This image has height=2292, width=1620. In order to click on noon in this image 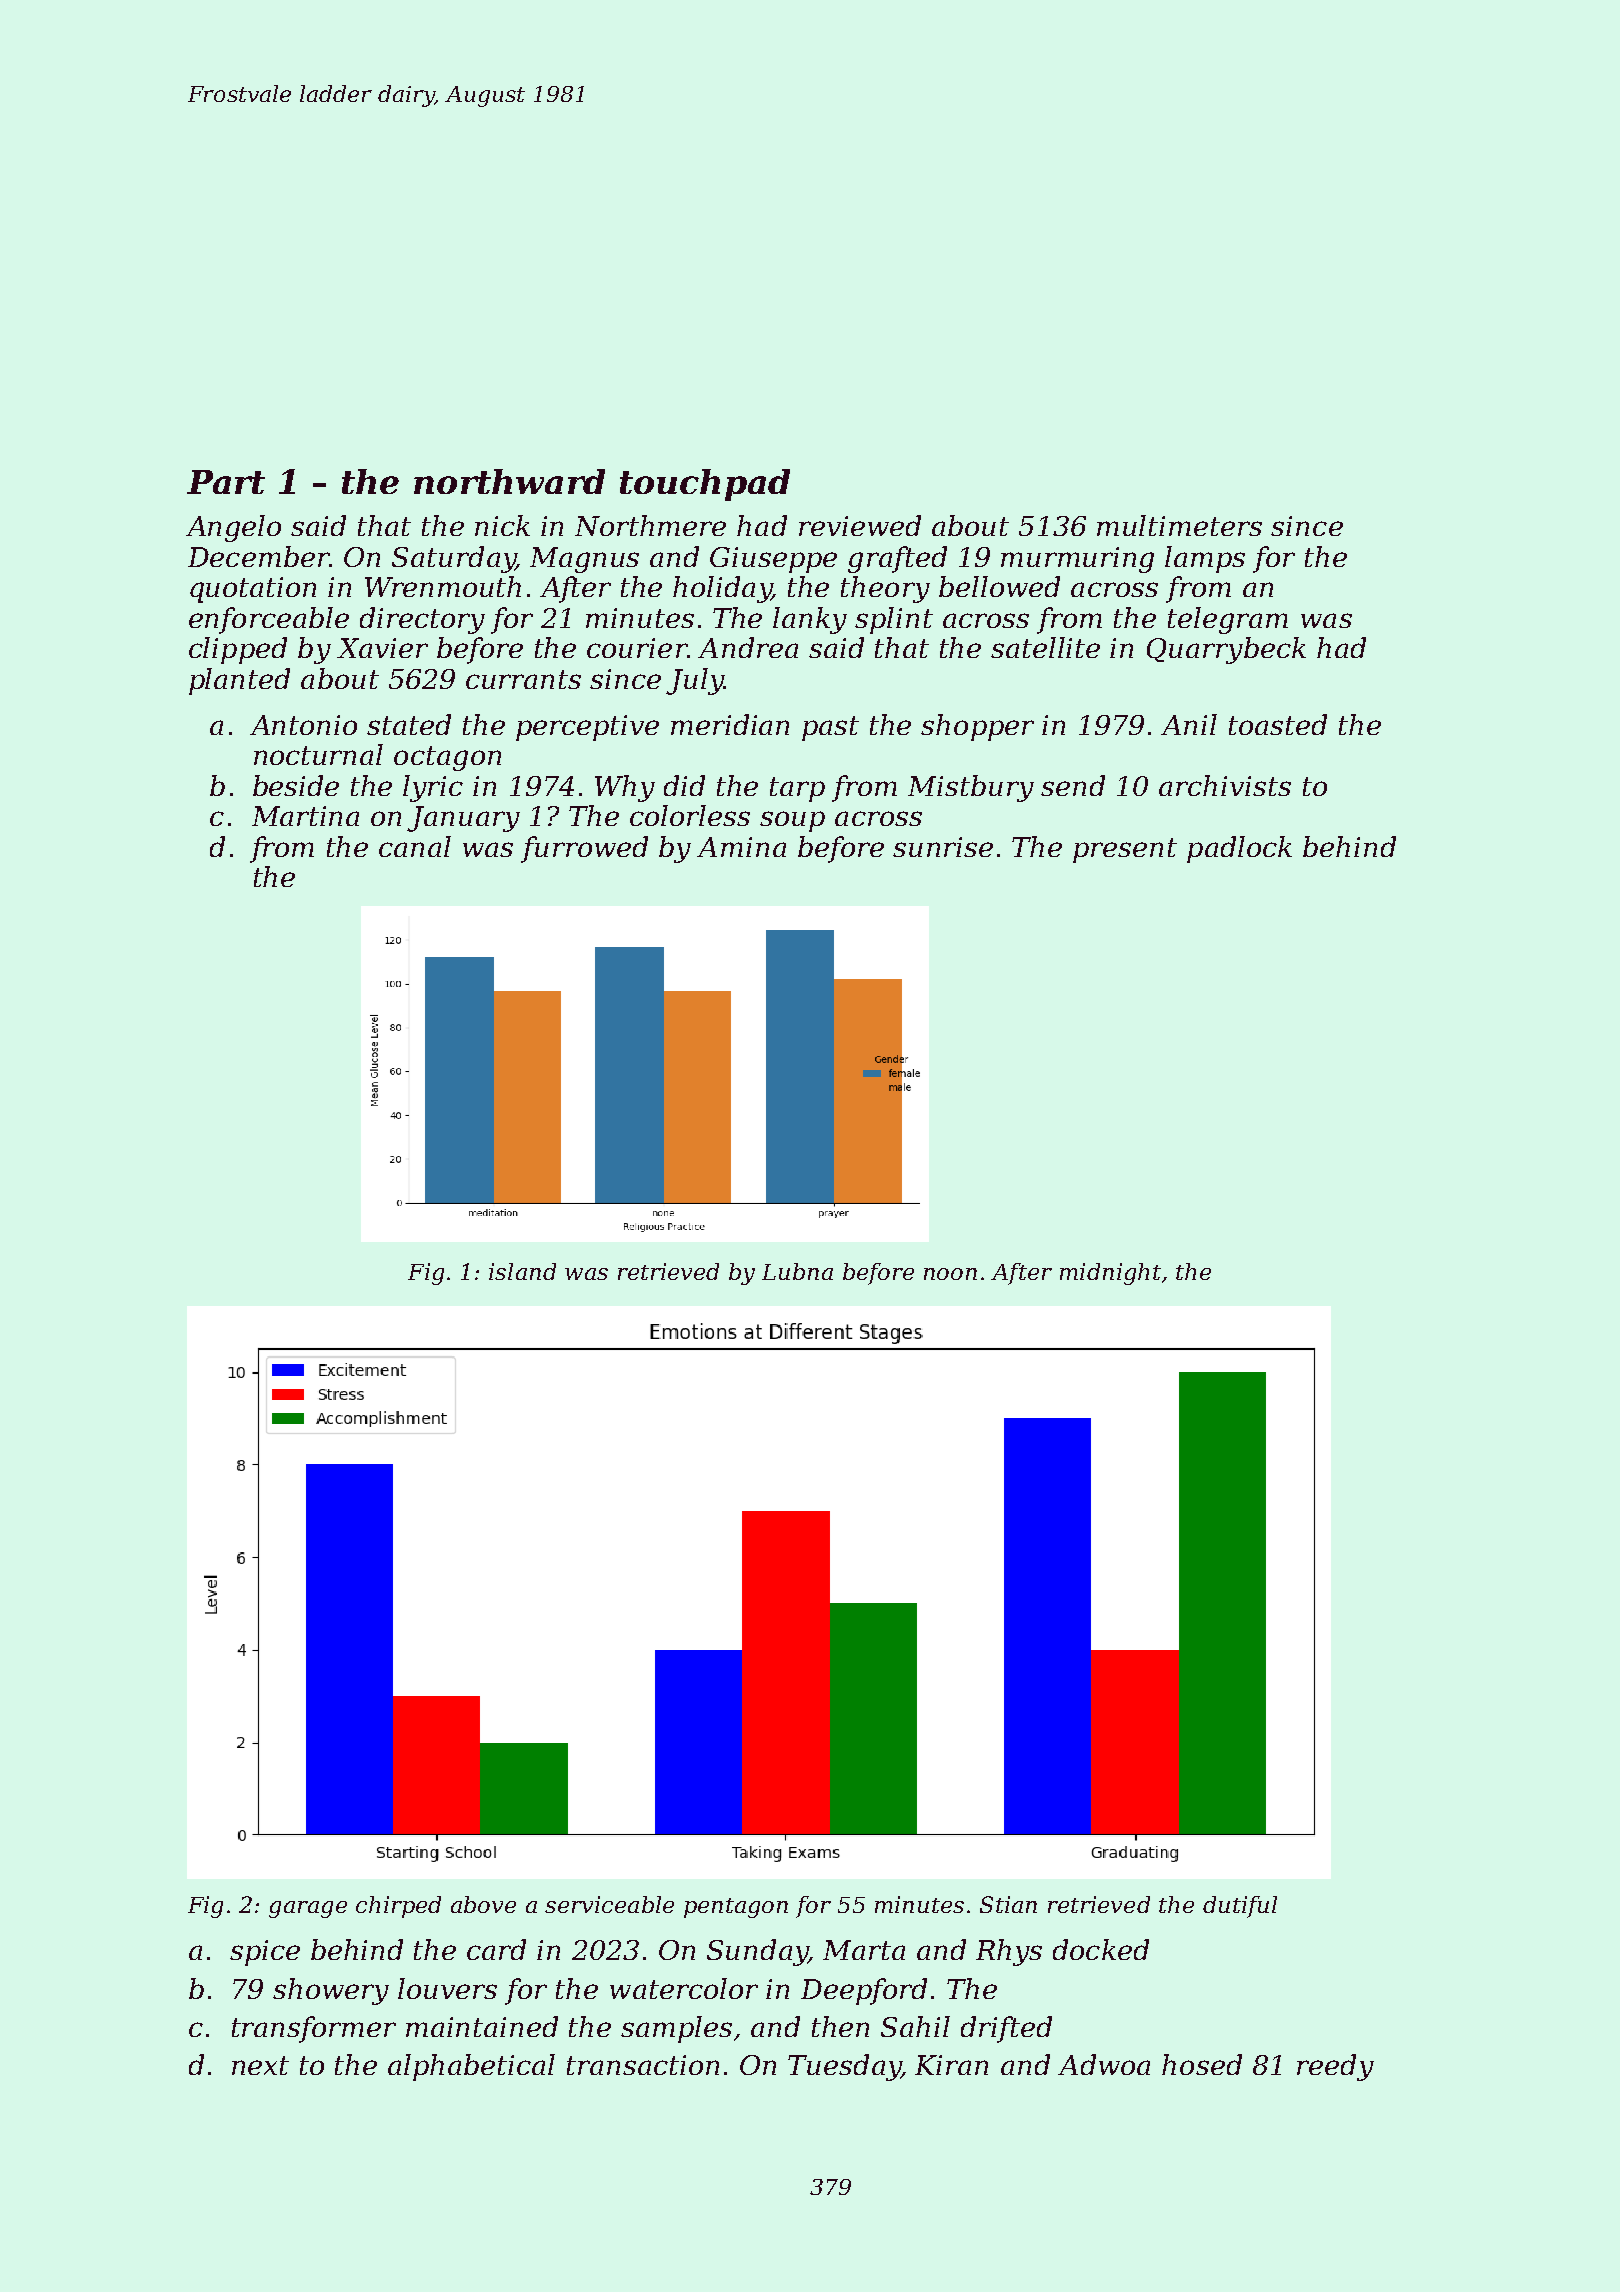, I will do `click(950, 1274)`.
